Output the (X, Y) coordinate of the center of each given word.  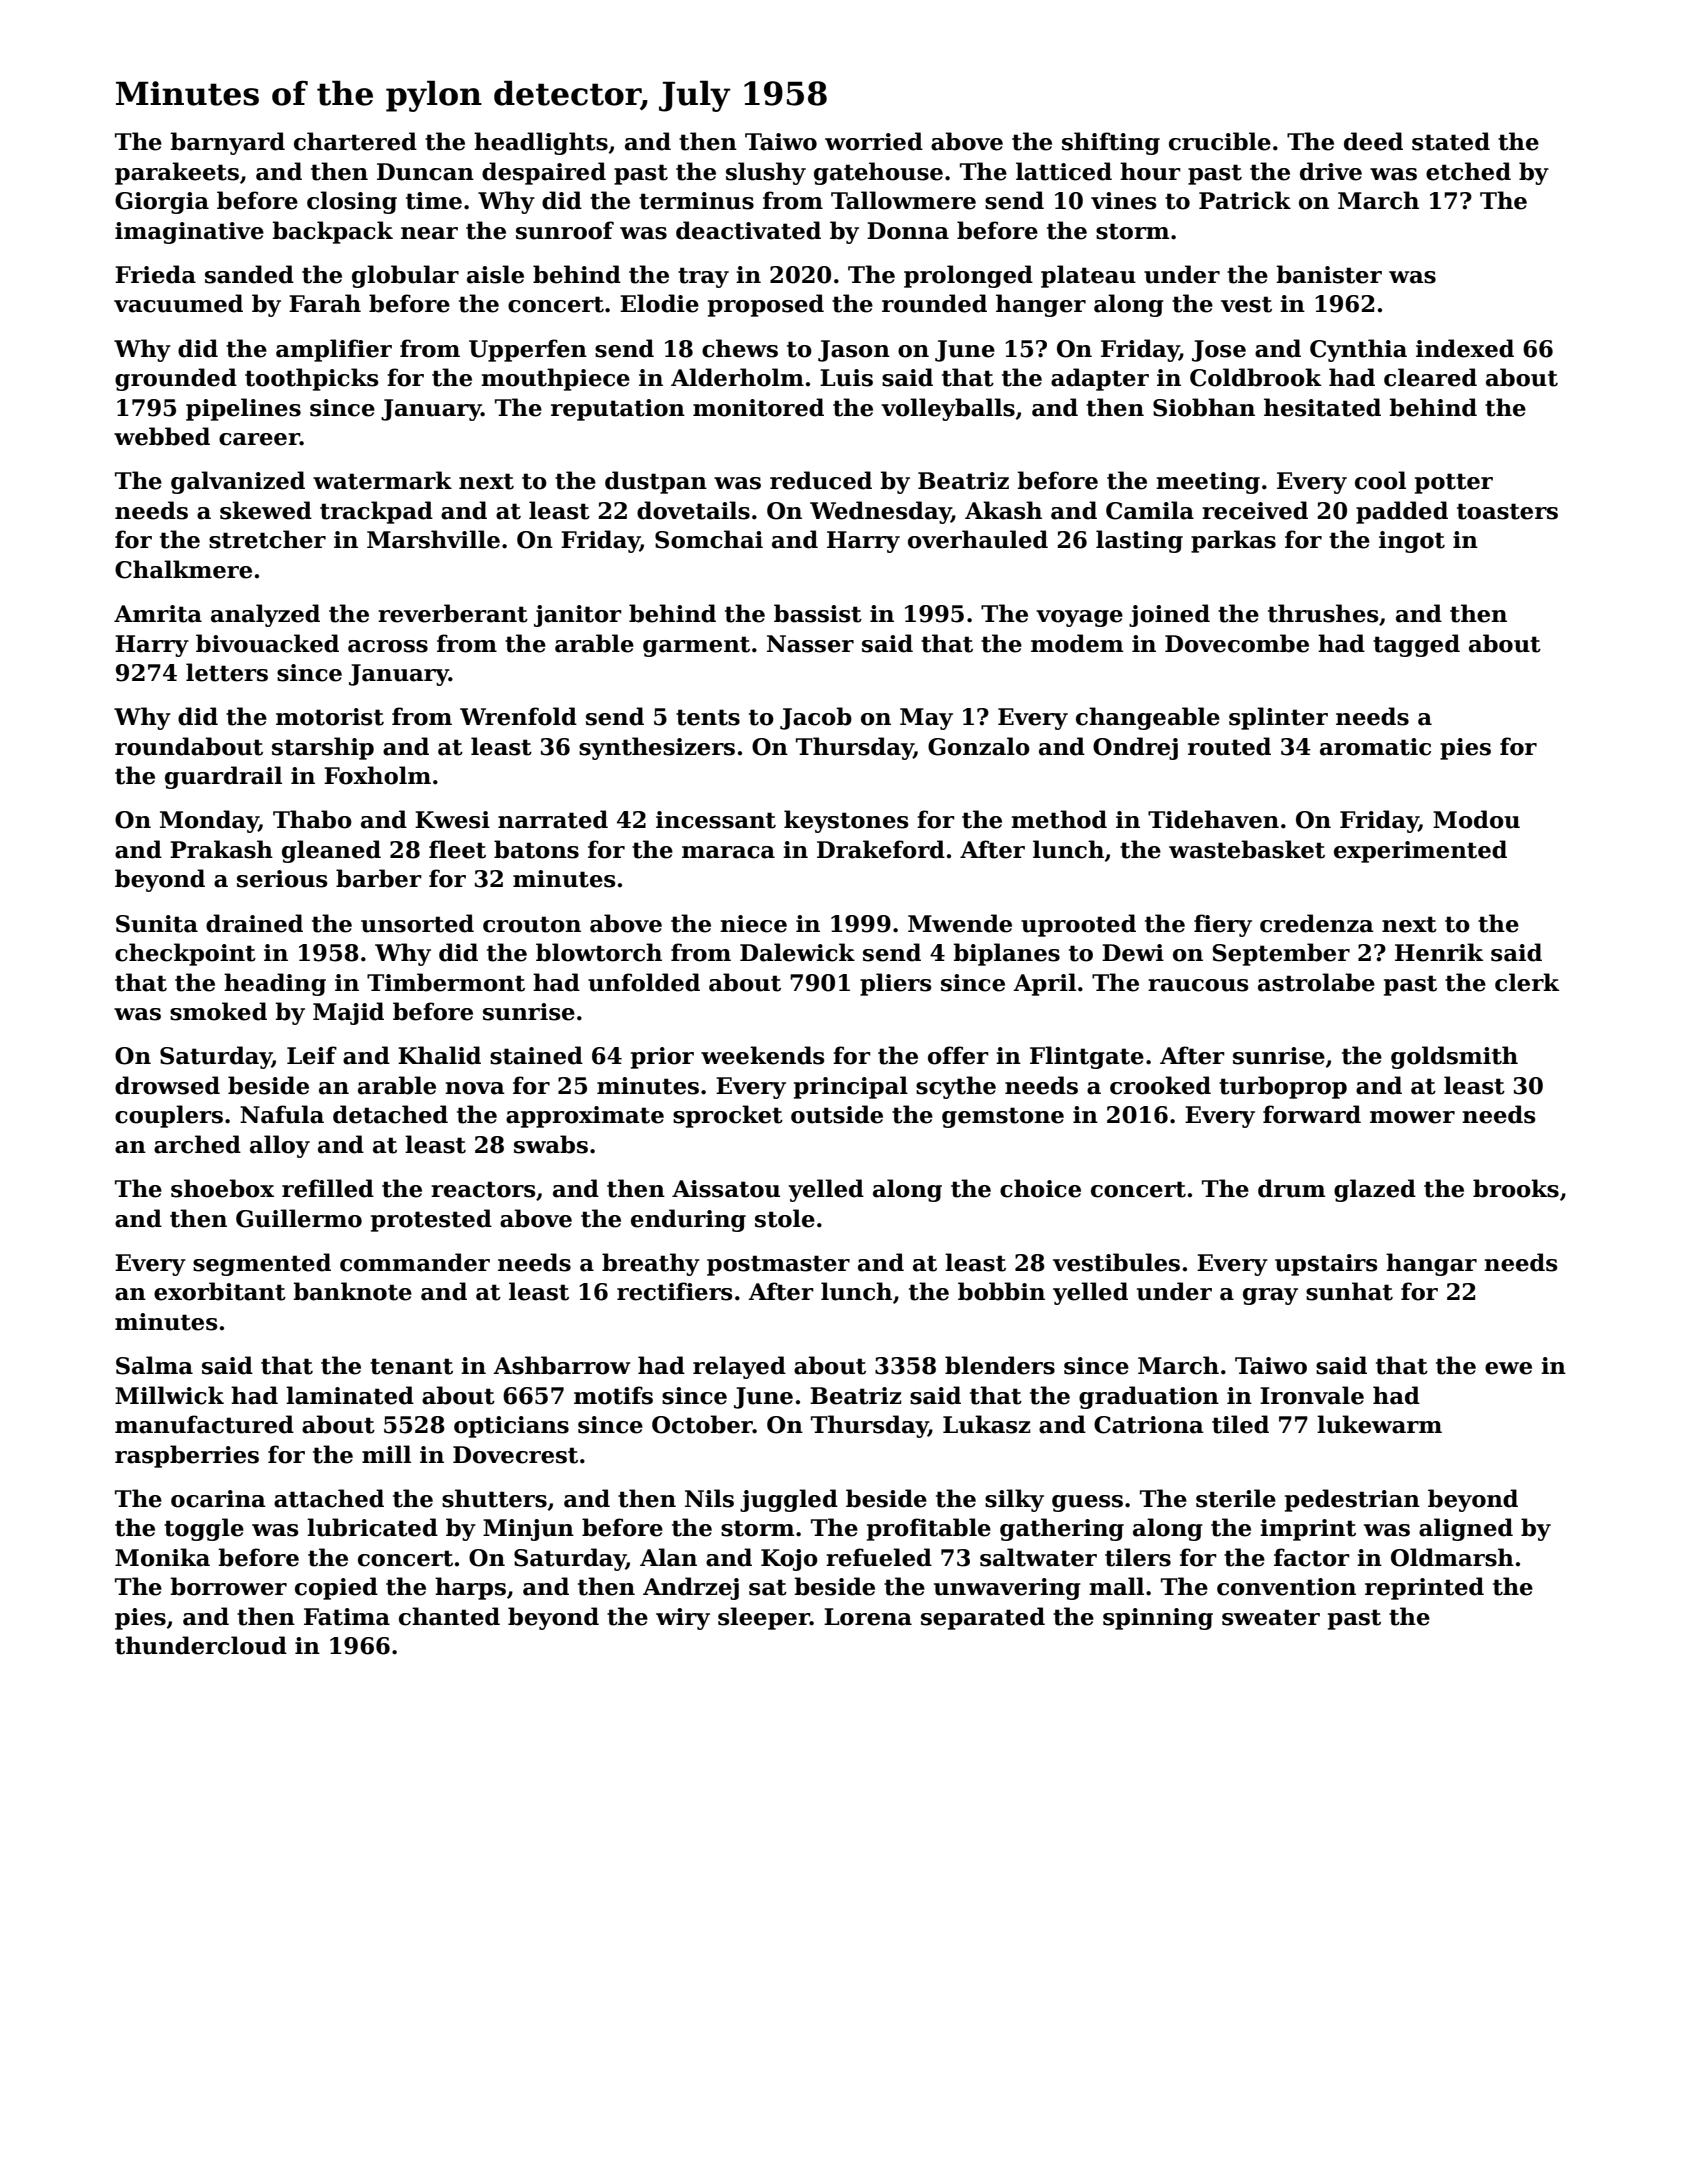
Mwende (960, 923)
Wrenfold (518, 716)
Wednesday (880, 512)
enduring (688, 1220)
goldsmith (1454, 1057)
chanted (449, 1616)
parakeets (177, 173)
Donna (908, 231)
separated (983, 1618)
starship (323, 748)
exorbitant (220, 1291)
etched (1468, 171)
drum (1292, 1188)
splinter (1278, 718)
